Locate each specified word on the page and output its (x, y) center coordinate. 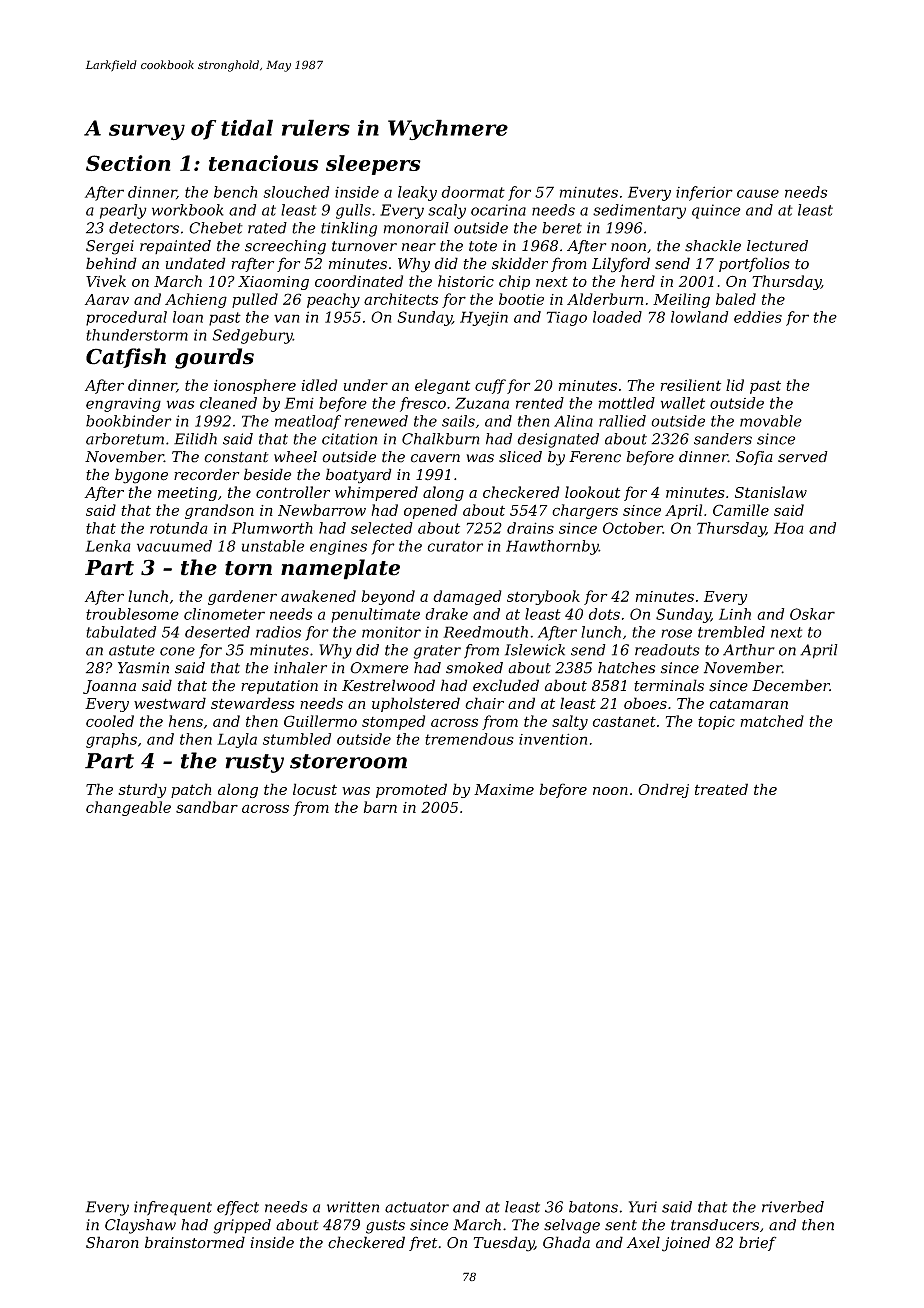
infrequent (173, 1208)
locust (315, 789)
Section (128, 163)
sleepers (373, 165)
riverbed (793, 1207)
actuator (417, 1207)
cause (758, 193)
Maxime (504, 789)
